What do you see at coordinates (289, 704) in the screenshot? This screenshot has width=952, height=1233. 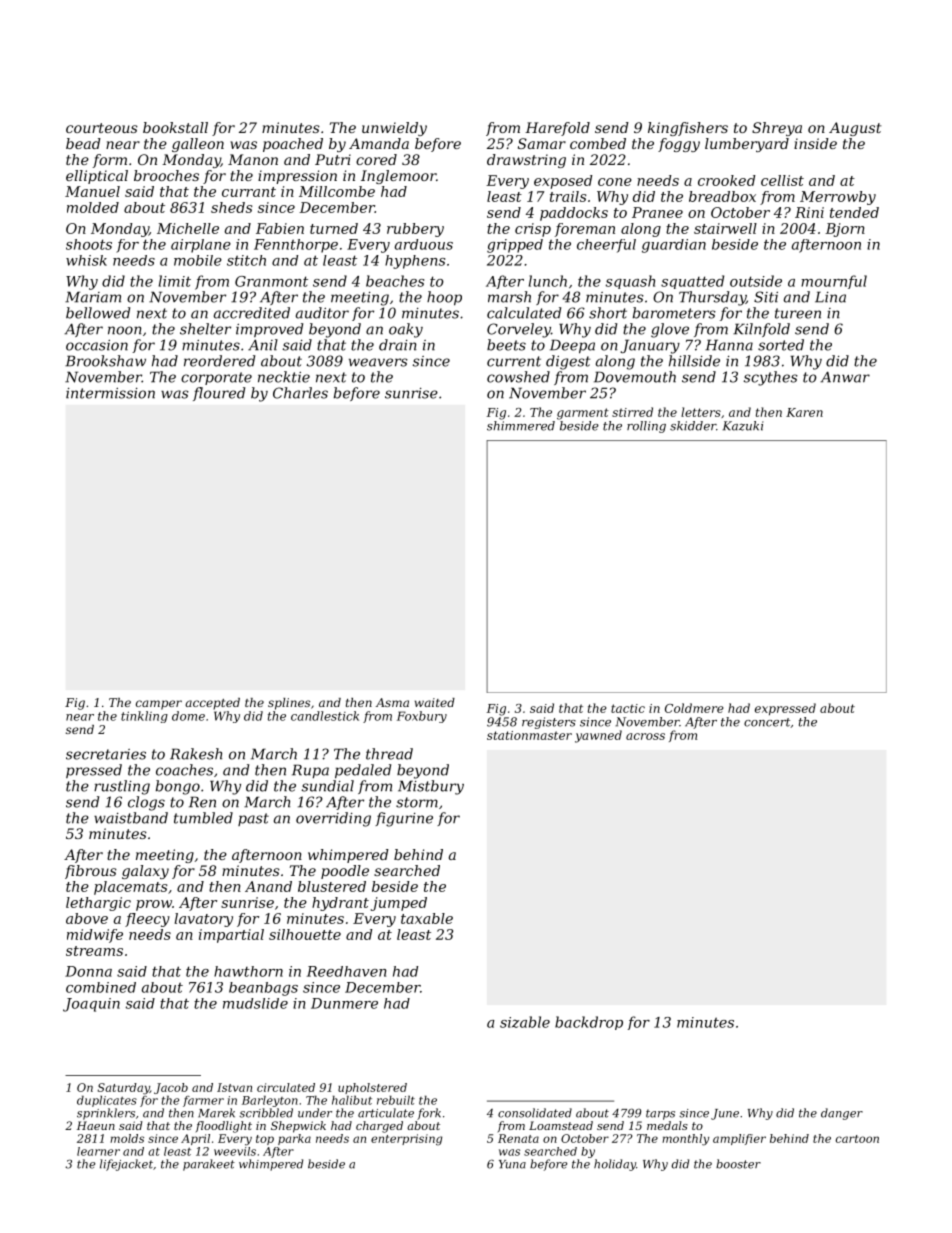 I see `splines` at bounding box center [289, 704].
